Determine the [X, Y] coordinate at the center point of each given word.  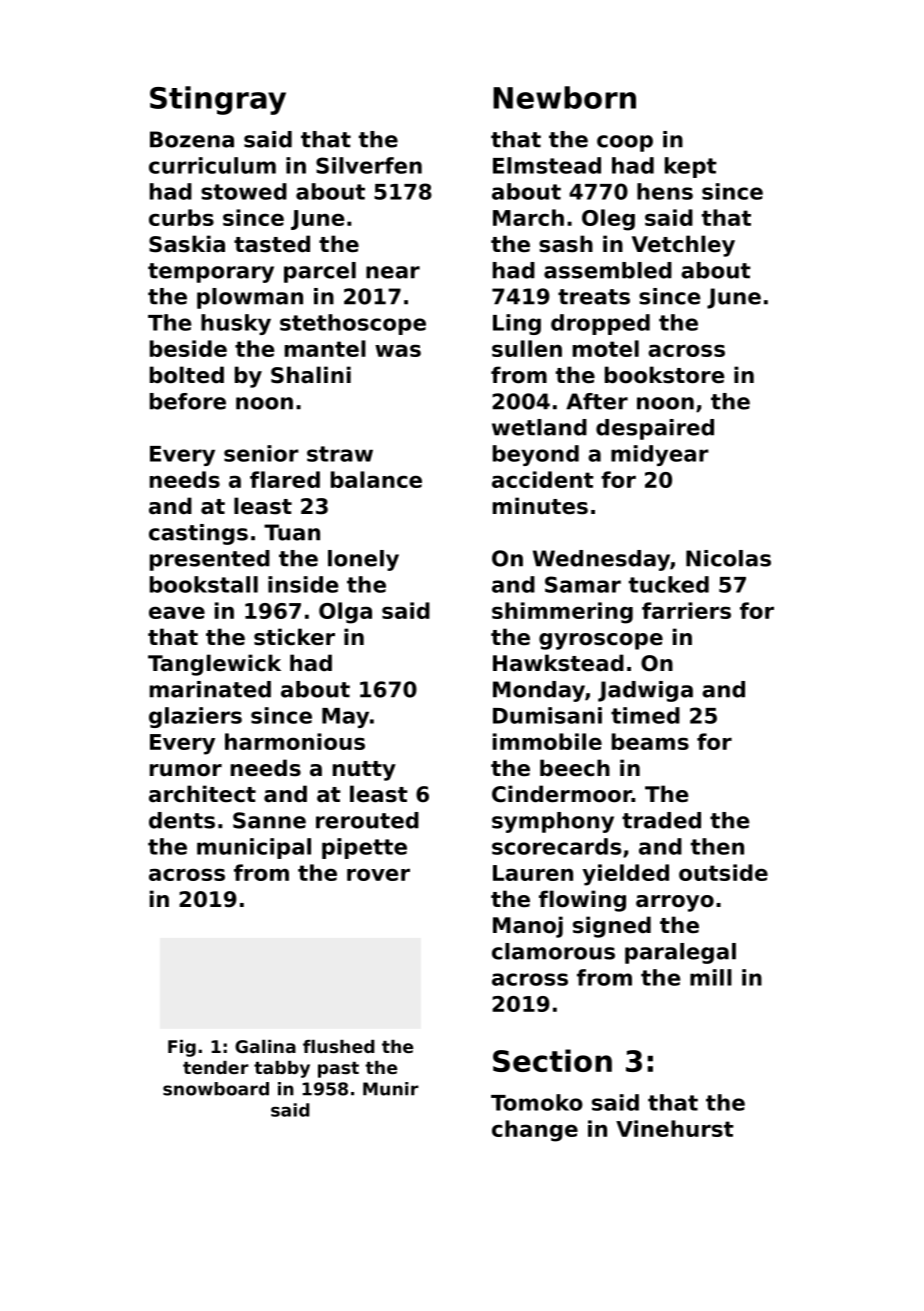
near [393, 272]
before [188, 401]
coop [625, 143]
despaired [655, 429]
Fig [182, 1048]
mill [711, 977]
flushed [339, 1046]
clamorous [553, 951]
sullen [527, 348]
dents [182, 820]
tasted [272, 244]
